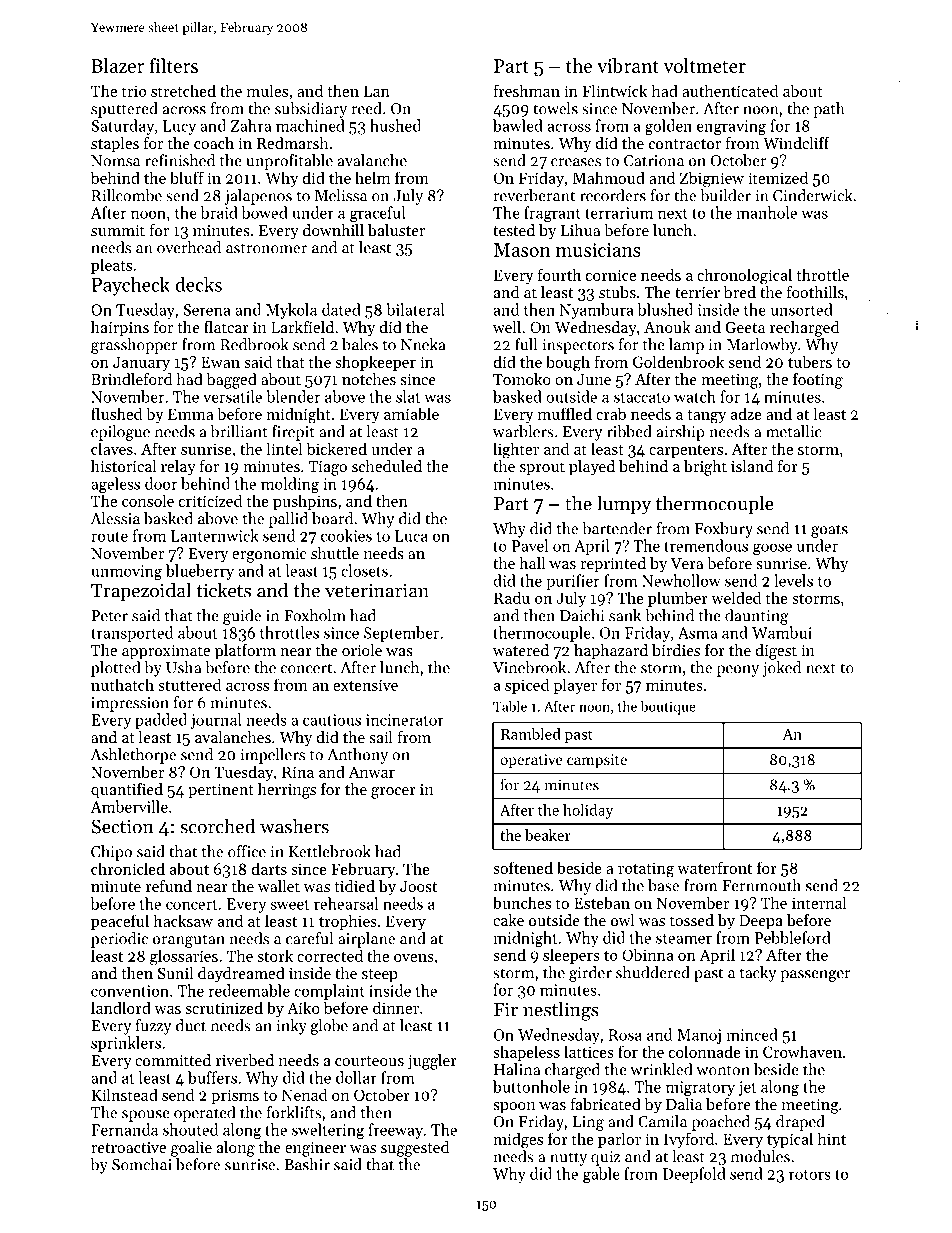 The height and width of the screenshot is (1233, 952). Describe the element at coordinates (251, 125) in the screenshot. I see `Zahra` at that location.
